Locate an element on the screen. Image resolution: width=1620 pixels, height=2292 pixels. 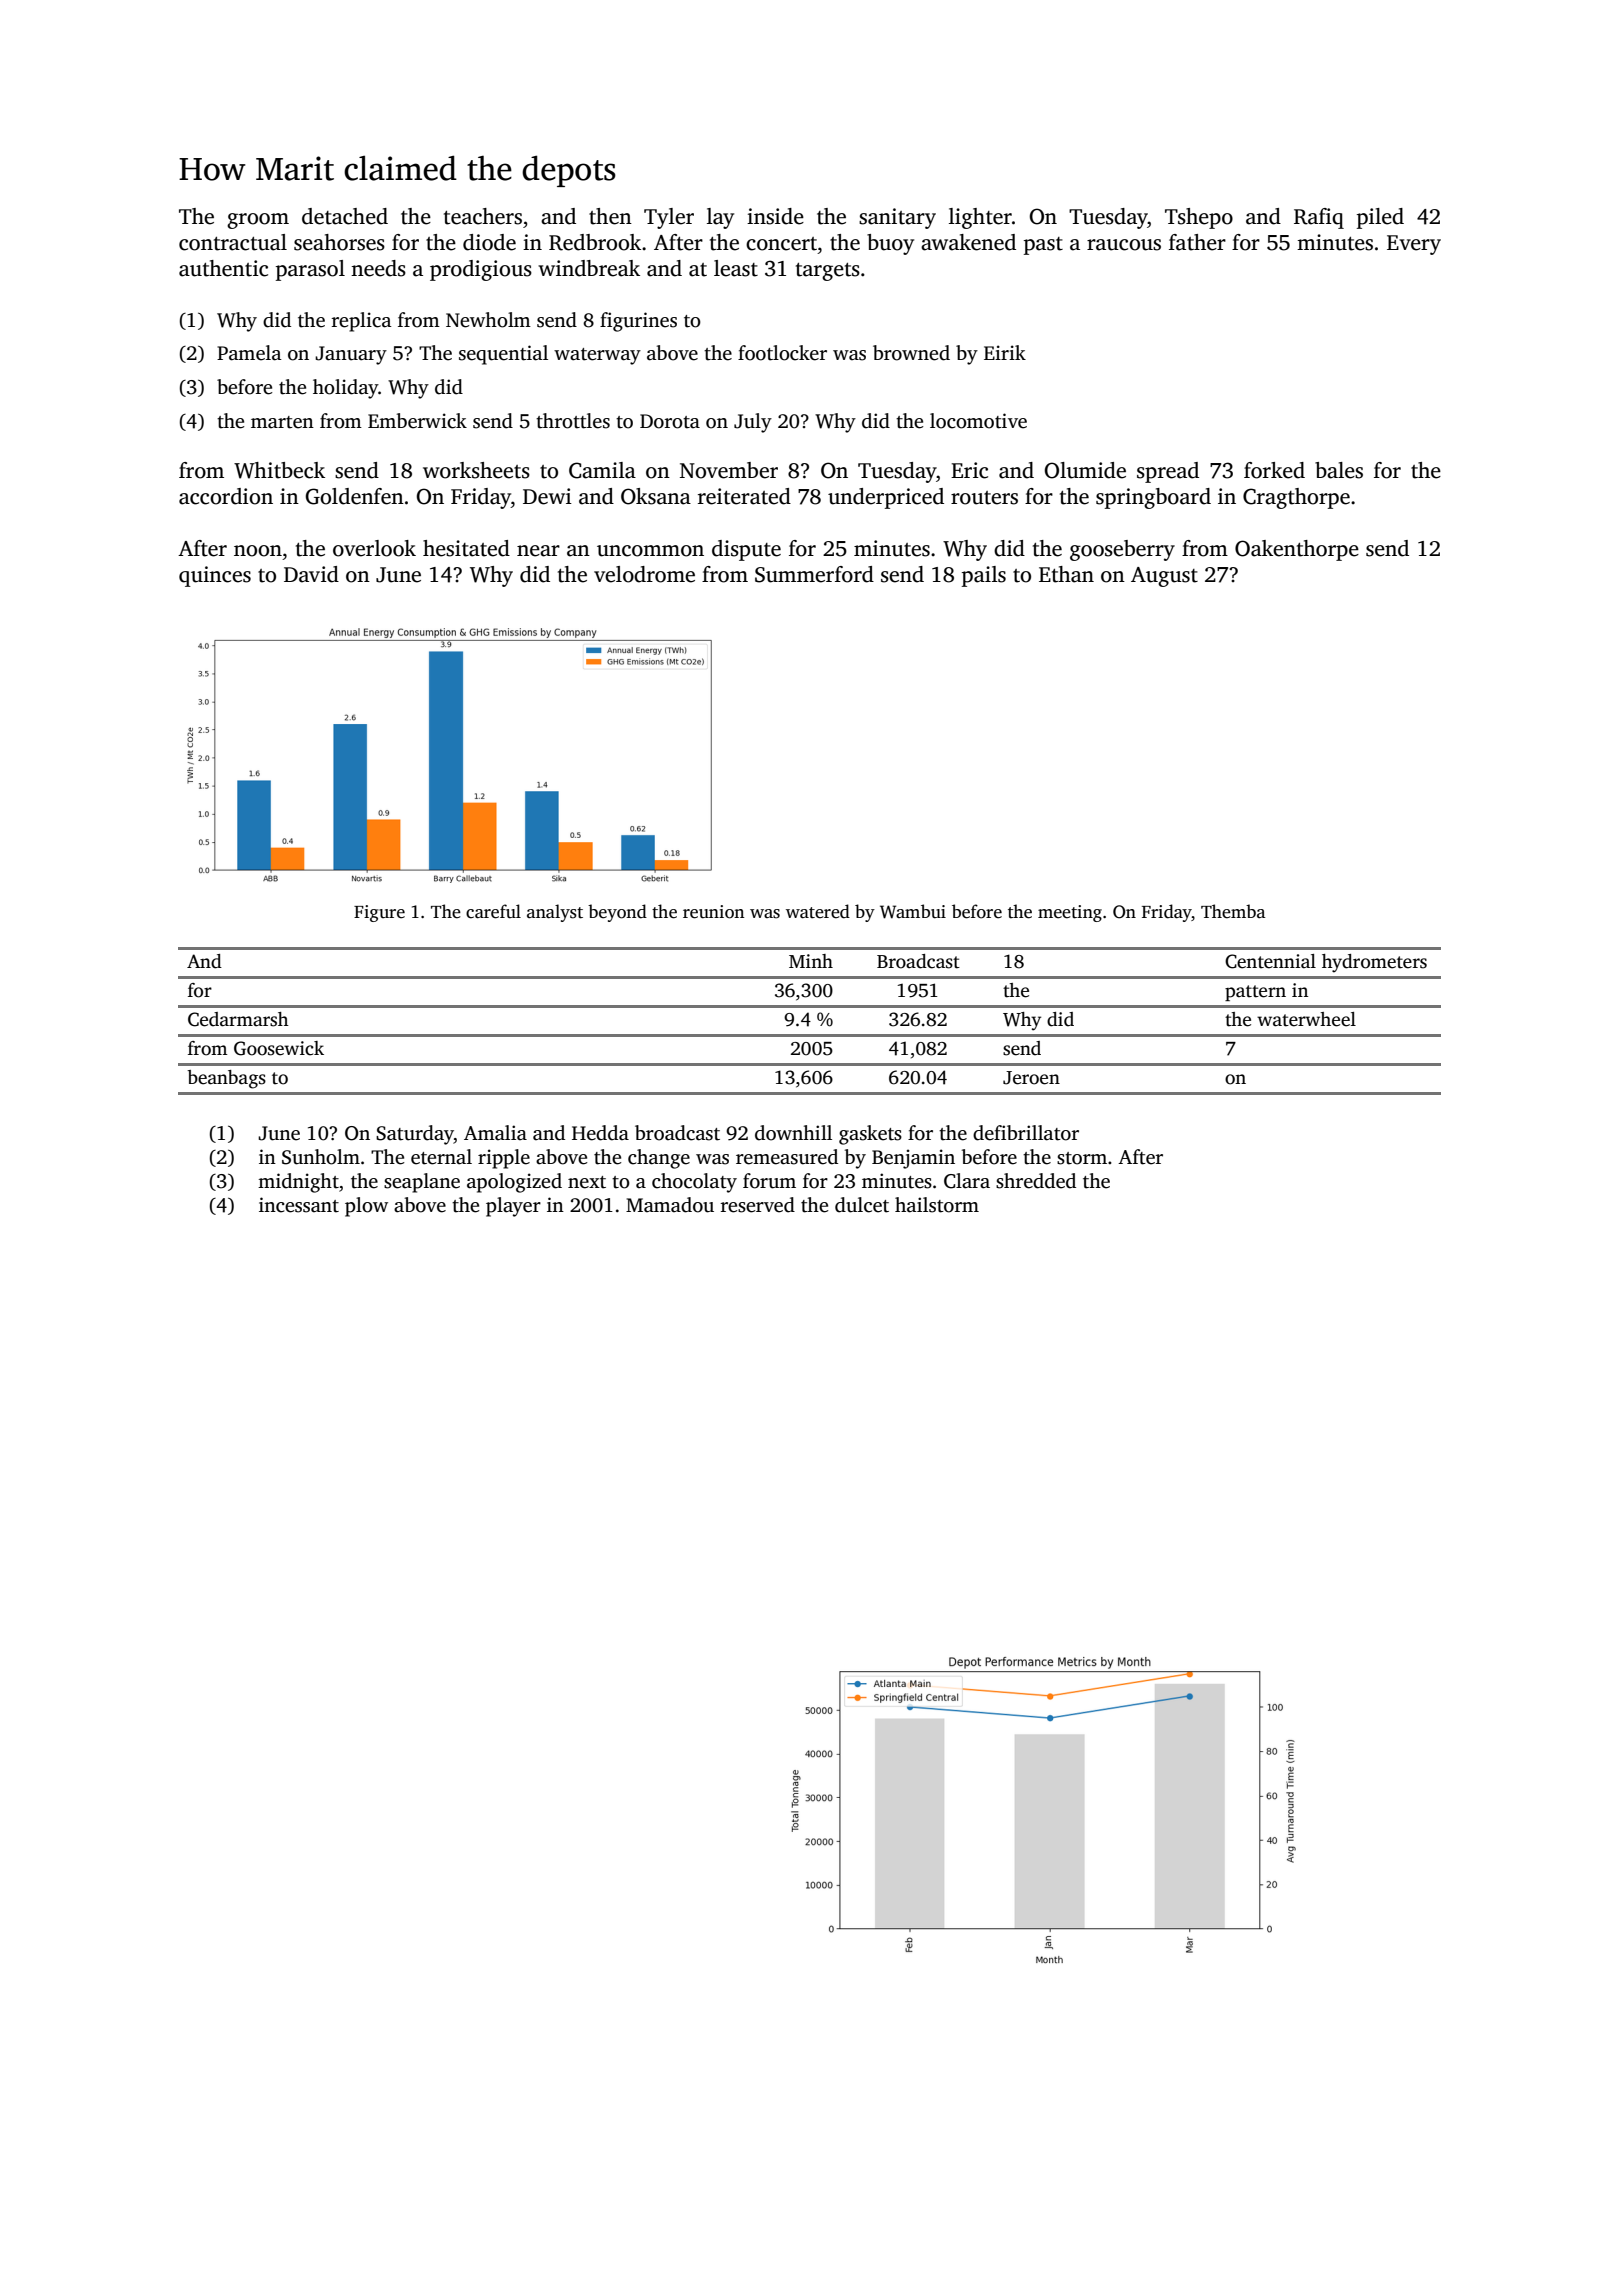
Oakenthorpe is located at coordinates (1297, 550).
